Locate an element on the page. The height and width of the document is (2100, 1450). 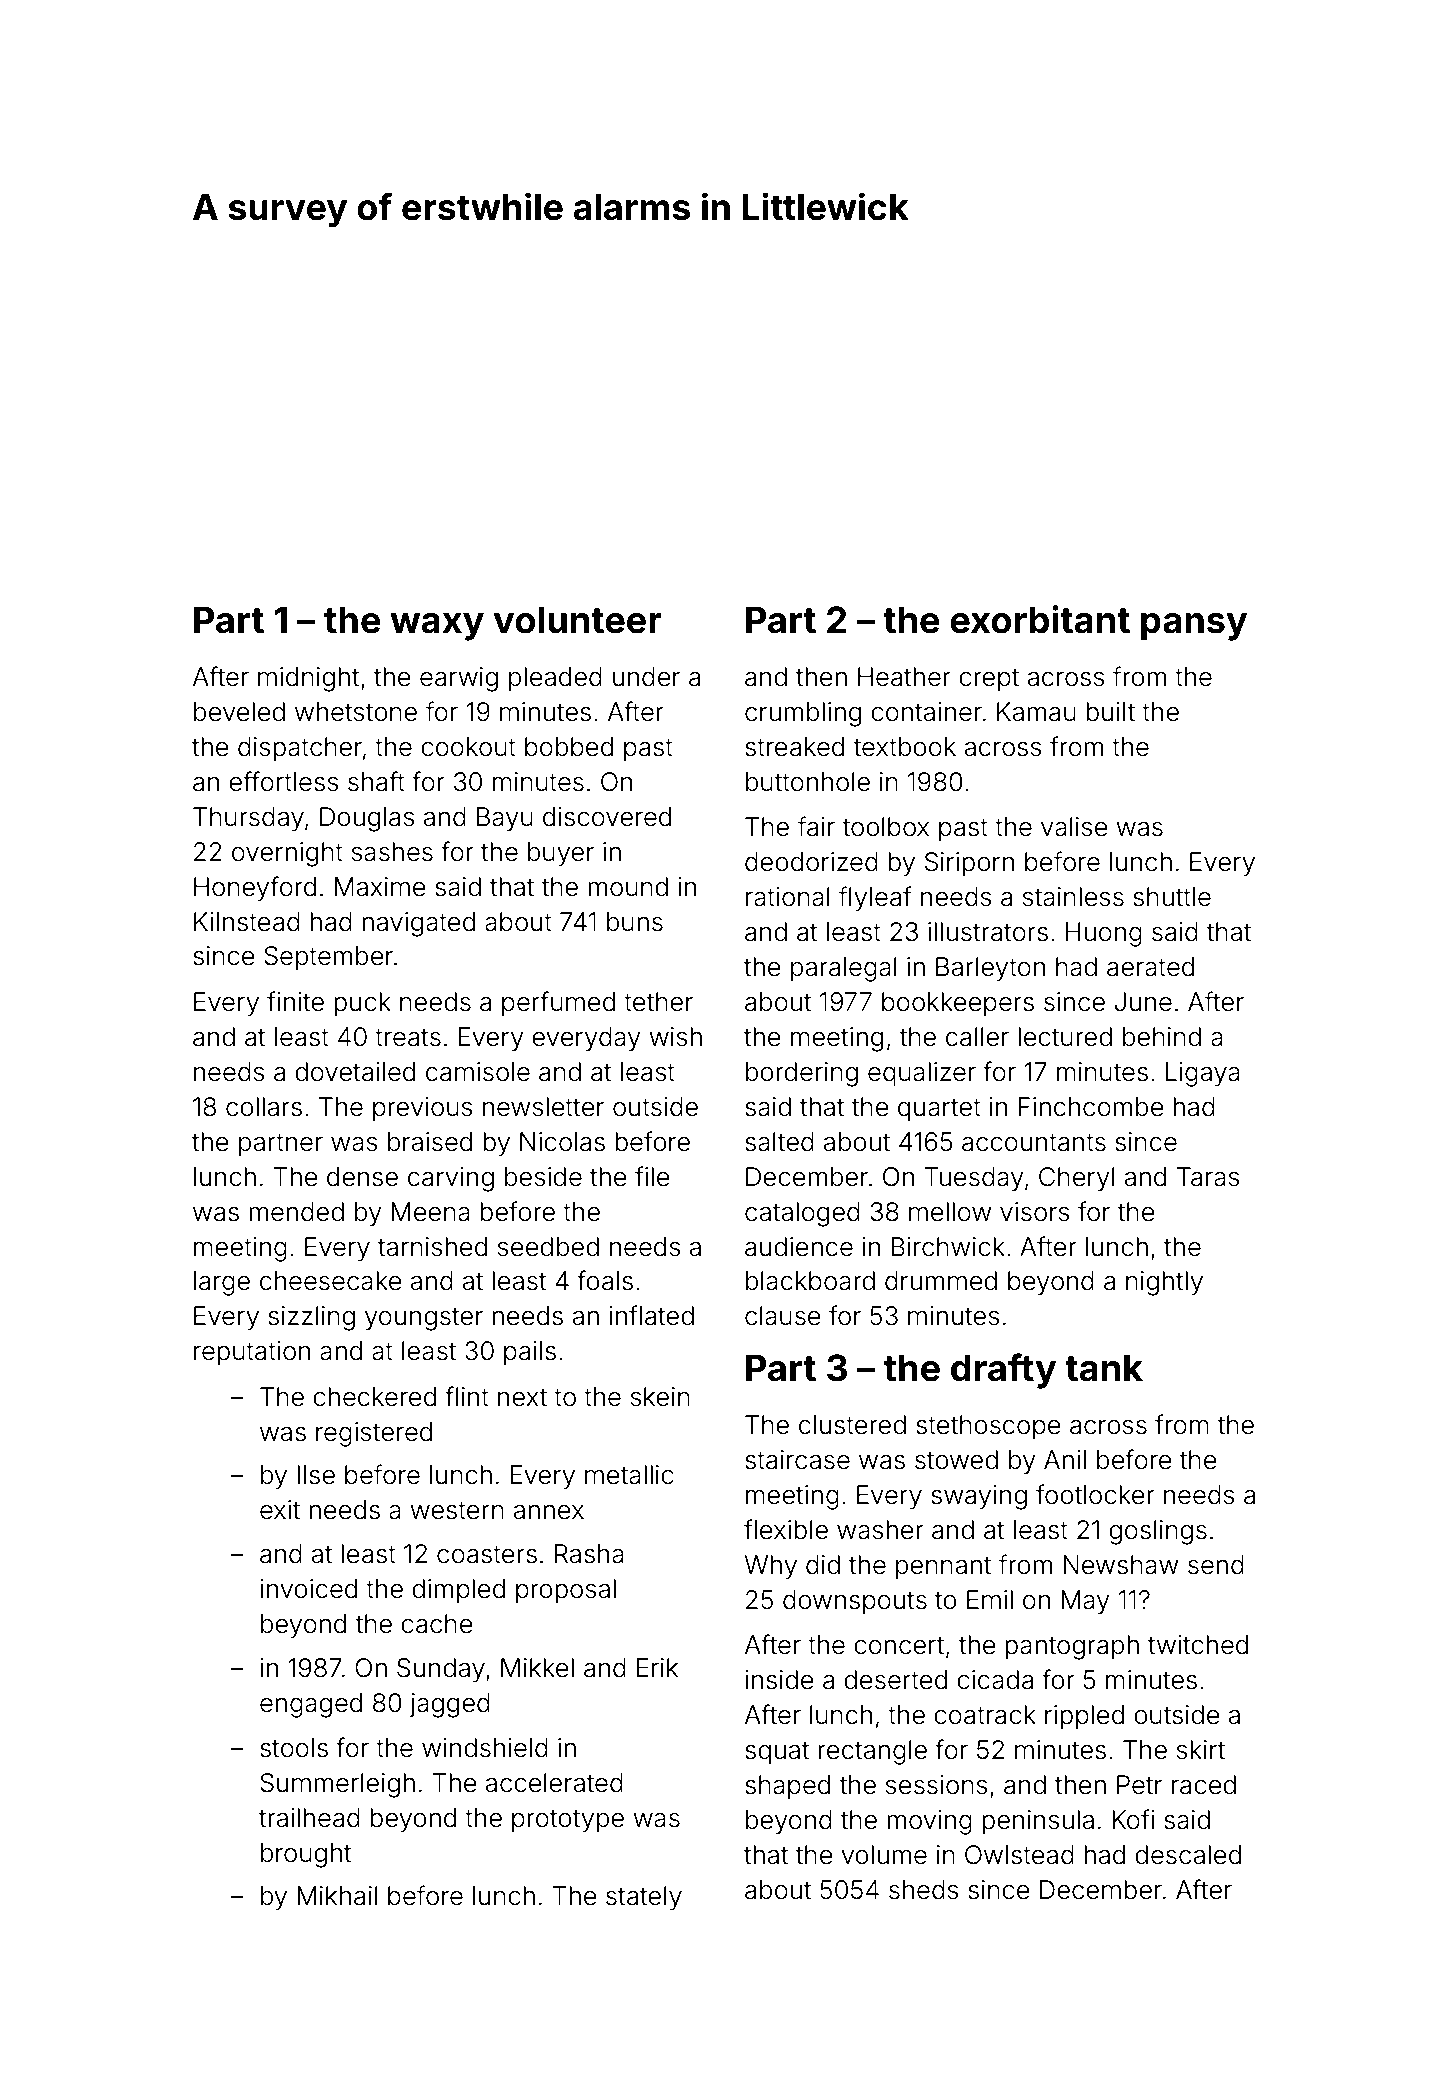
crept is located at coordinates (989, 680).
